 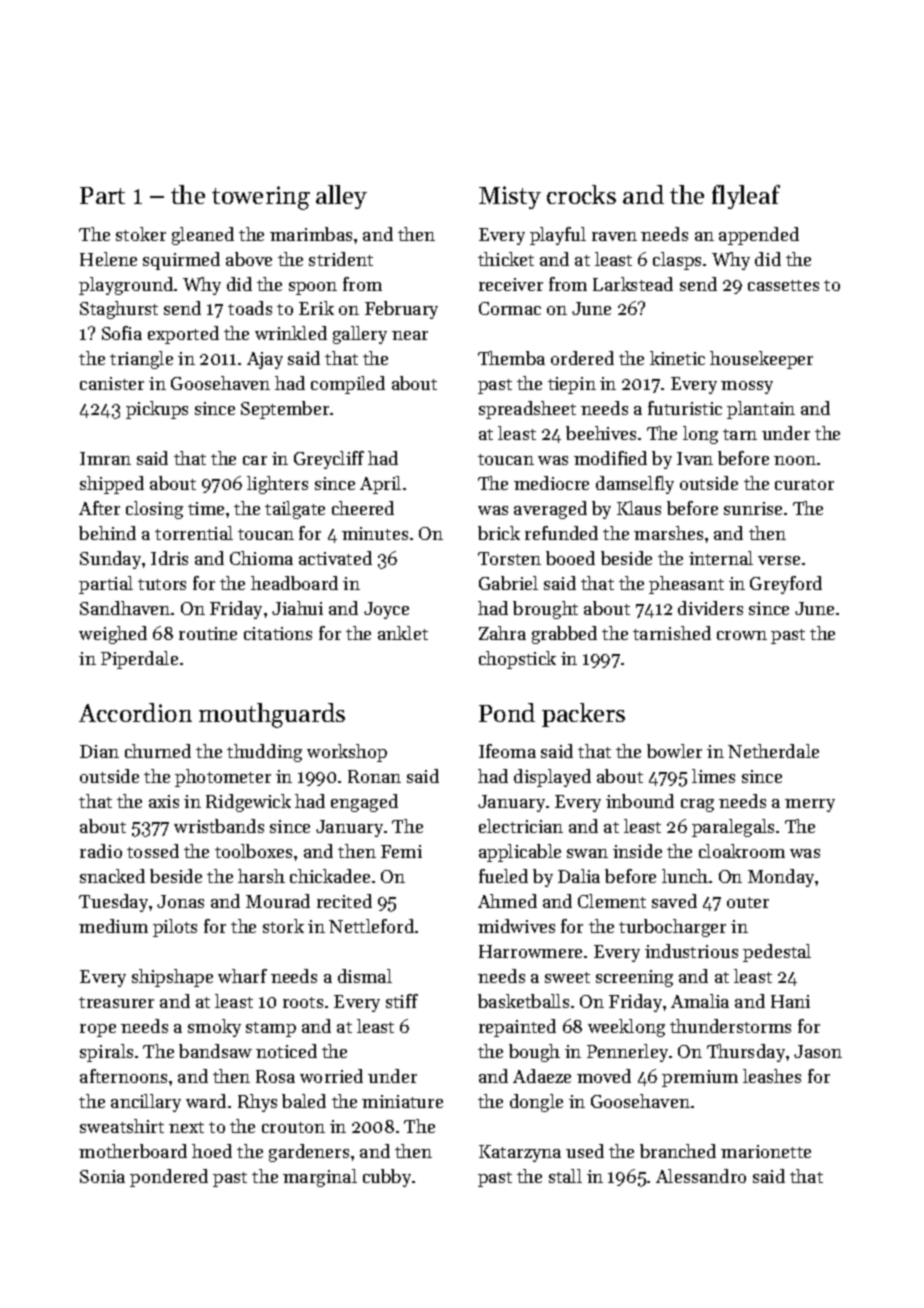 What do you see at coordinates (206, 1101) in the screenshot?
I see `ward` at bounding box center [206, 1101].
